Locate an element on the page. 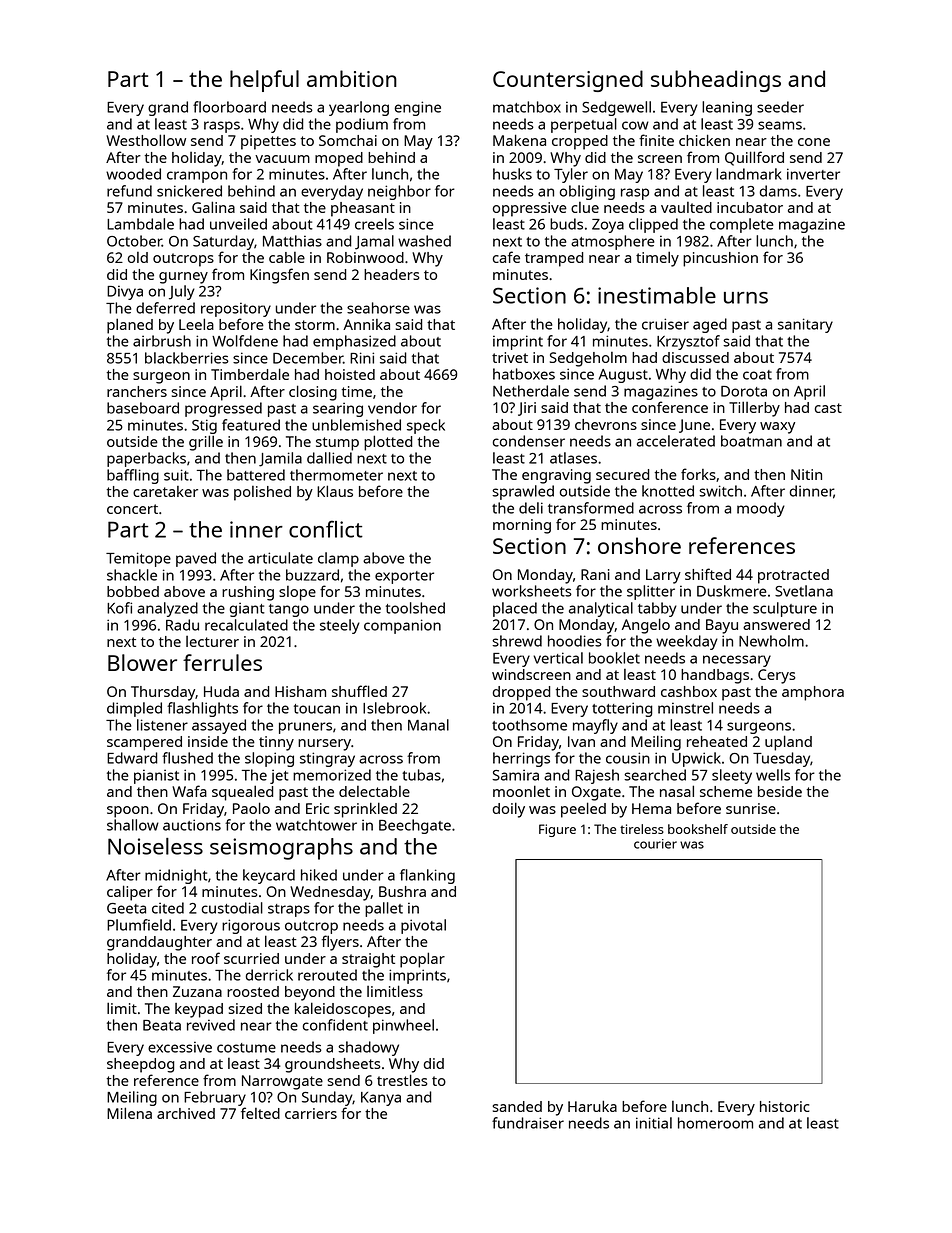  keycard is located at coordinates (269, 876).
